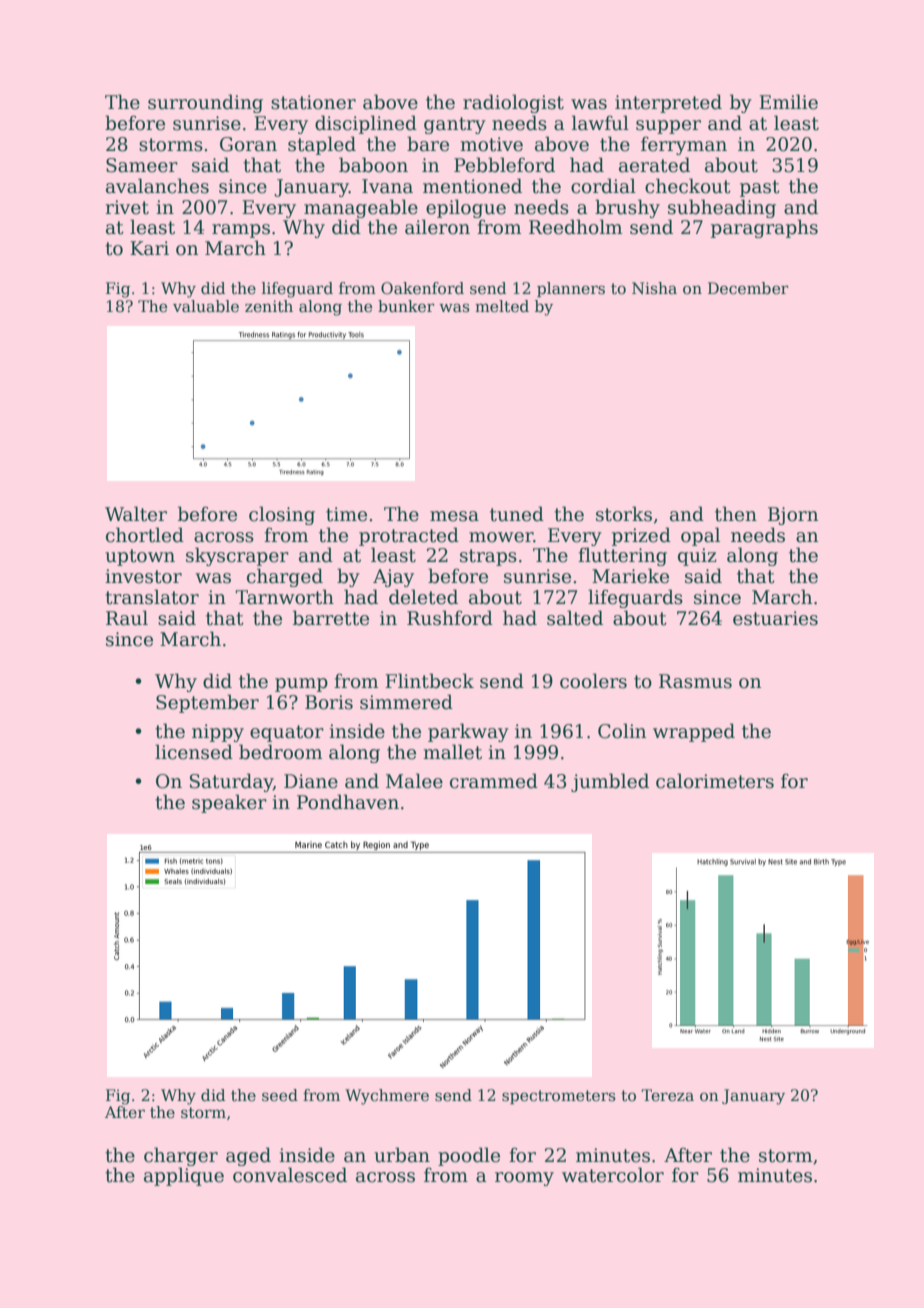  Describe the element at coordinates (184, 1176) in the screenshot. I see `applique` at that location.
